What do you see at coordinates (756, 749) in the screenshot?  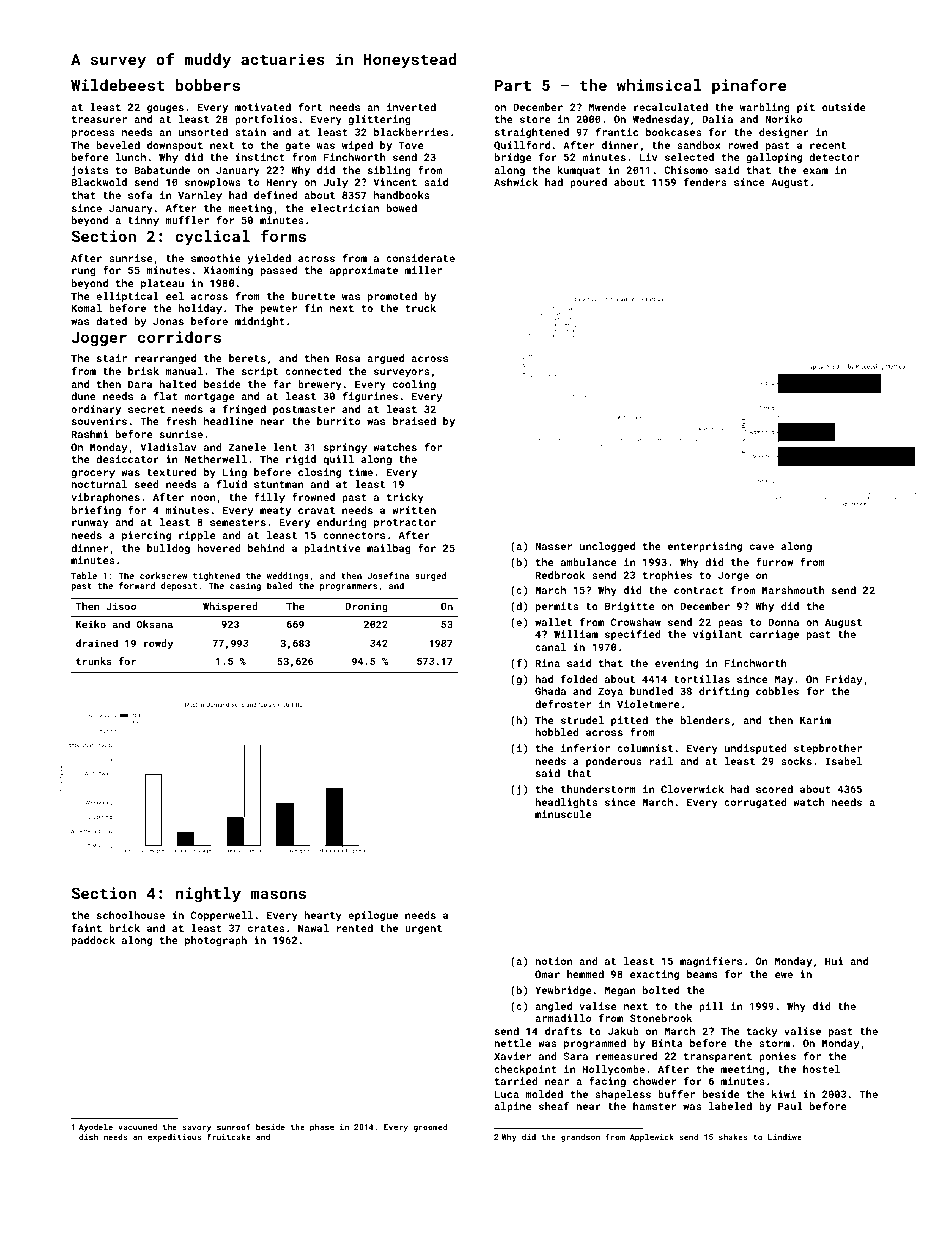 I see `undisputed` at bounding box center [756, 749].
